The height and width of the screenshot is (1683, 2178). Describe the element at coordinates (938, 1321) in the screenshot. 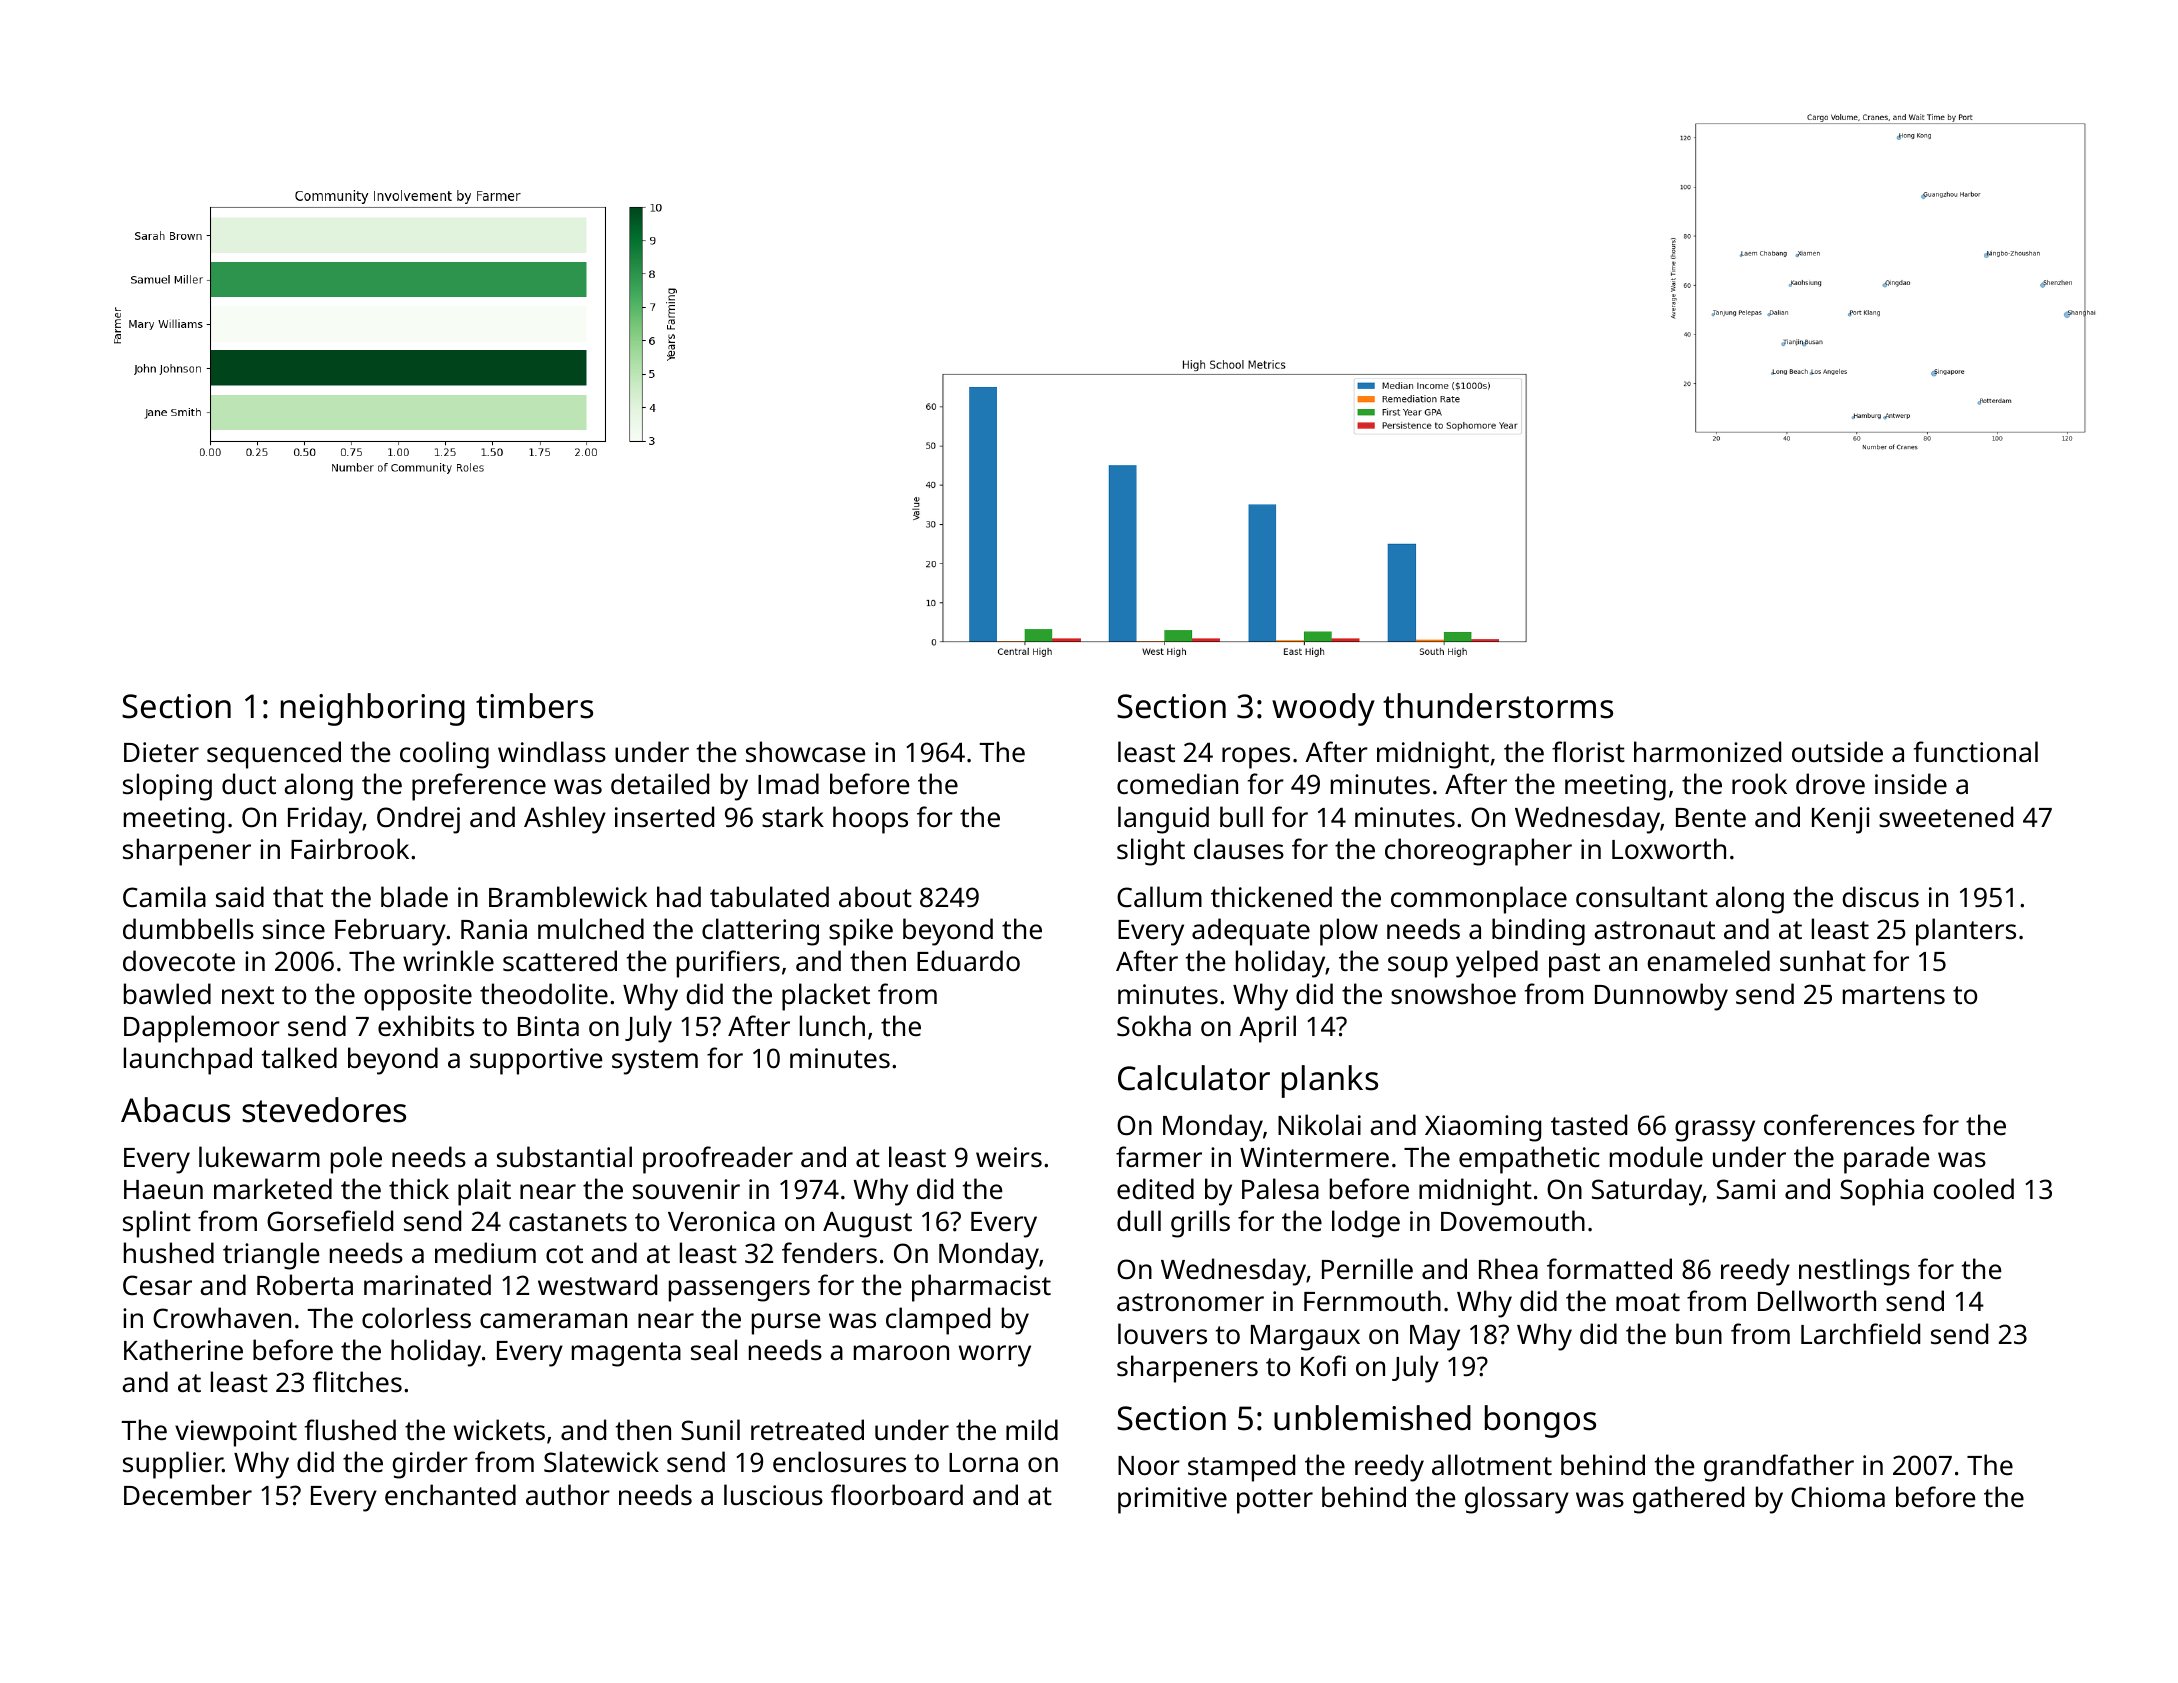

I see `clamped` at that location.
